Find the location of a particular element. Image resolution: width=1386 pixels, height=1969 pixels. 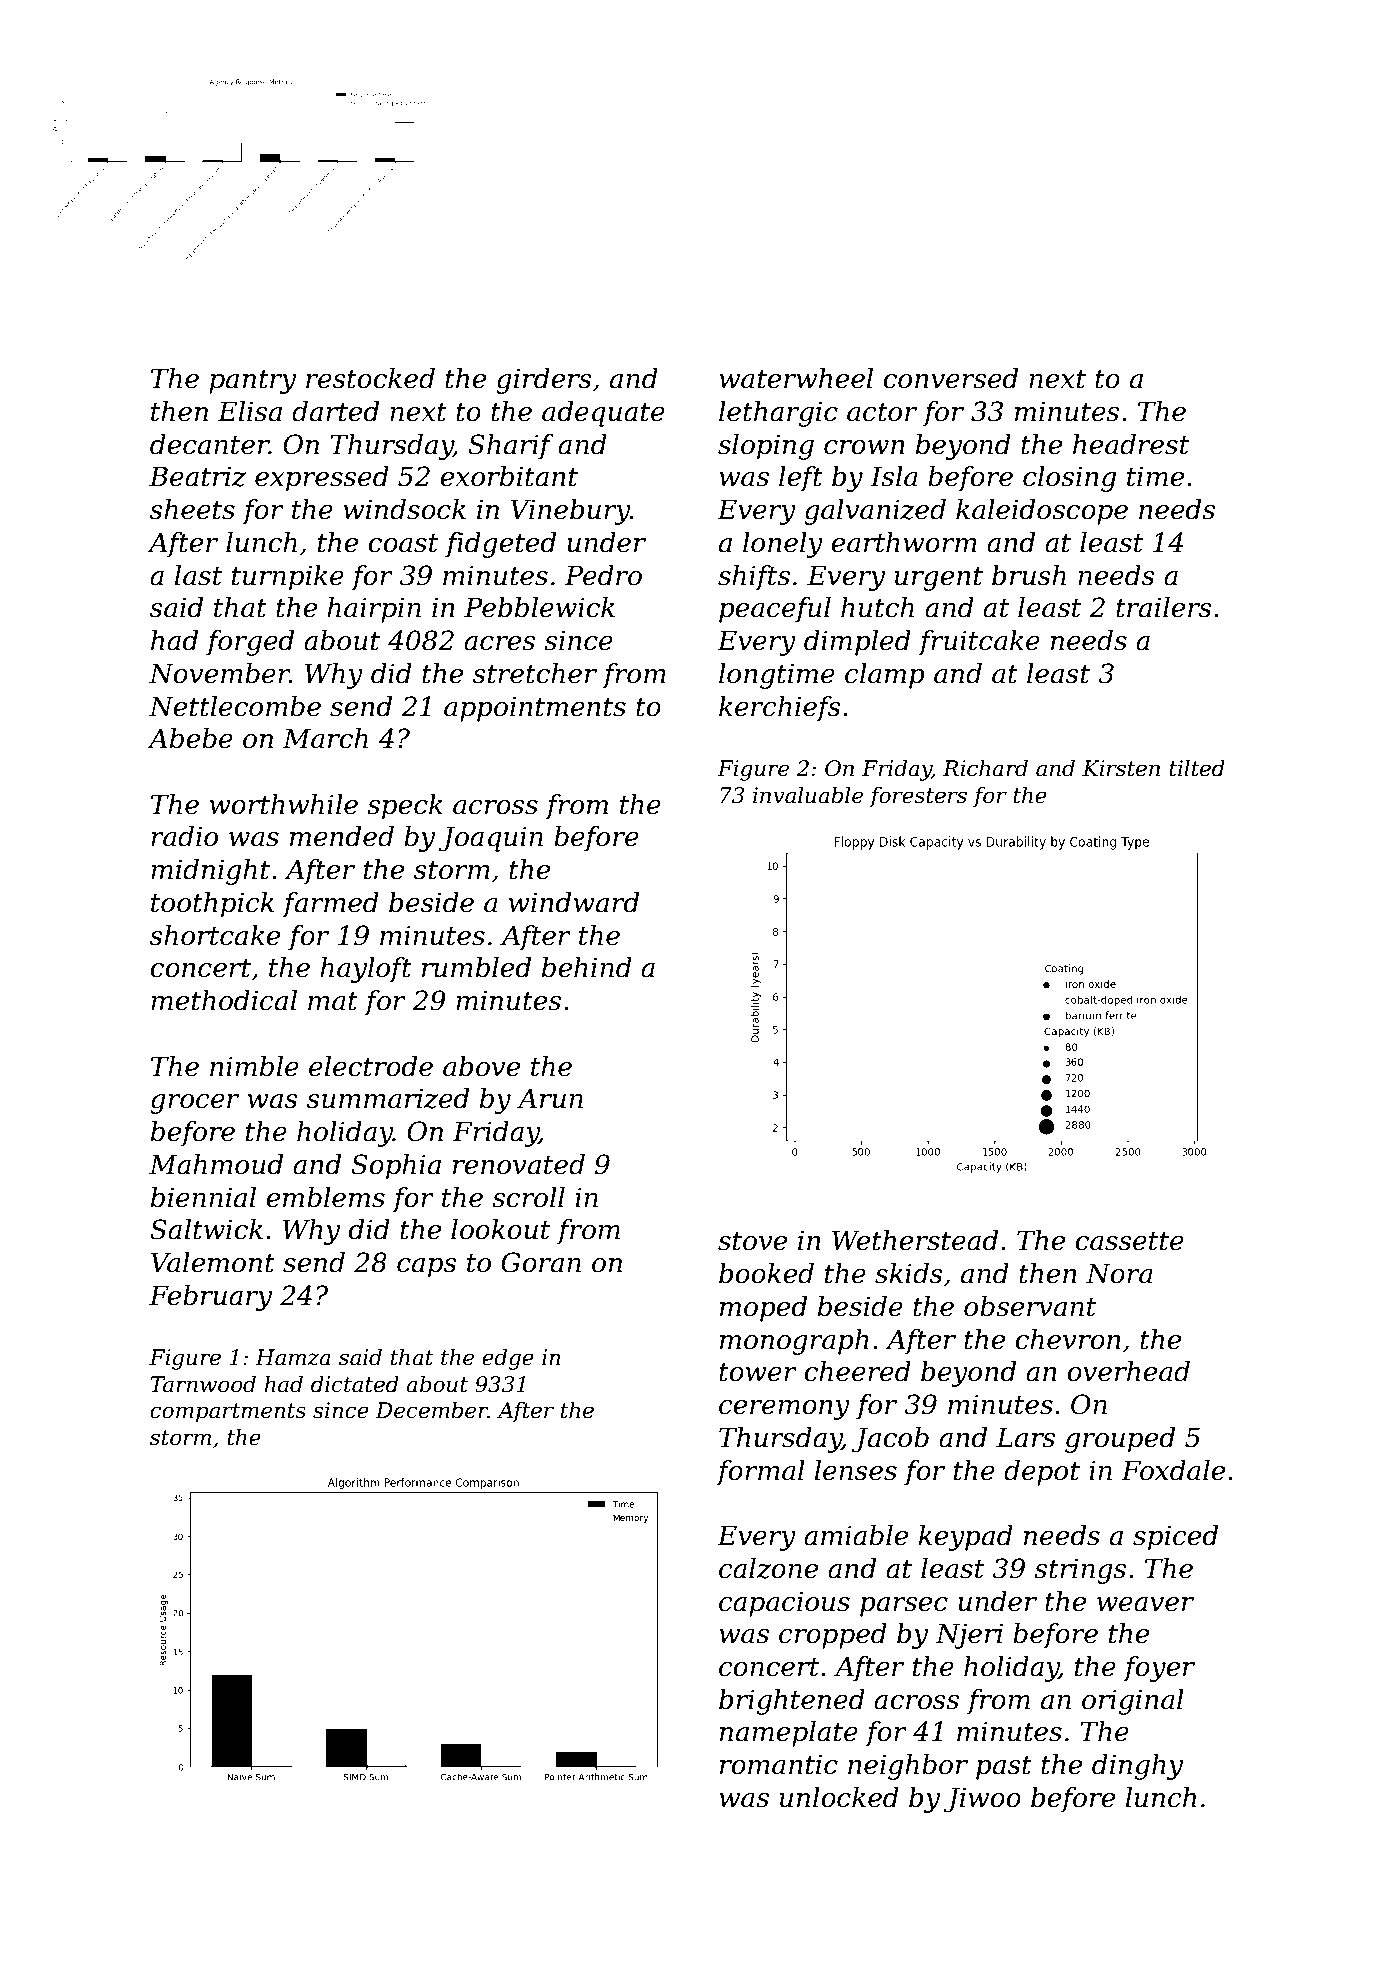

methodical is located at coordinates (224, 1000).
